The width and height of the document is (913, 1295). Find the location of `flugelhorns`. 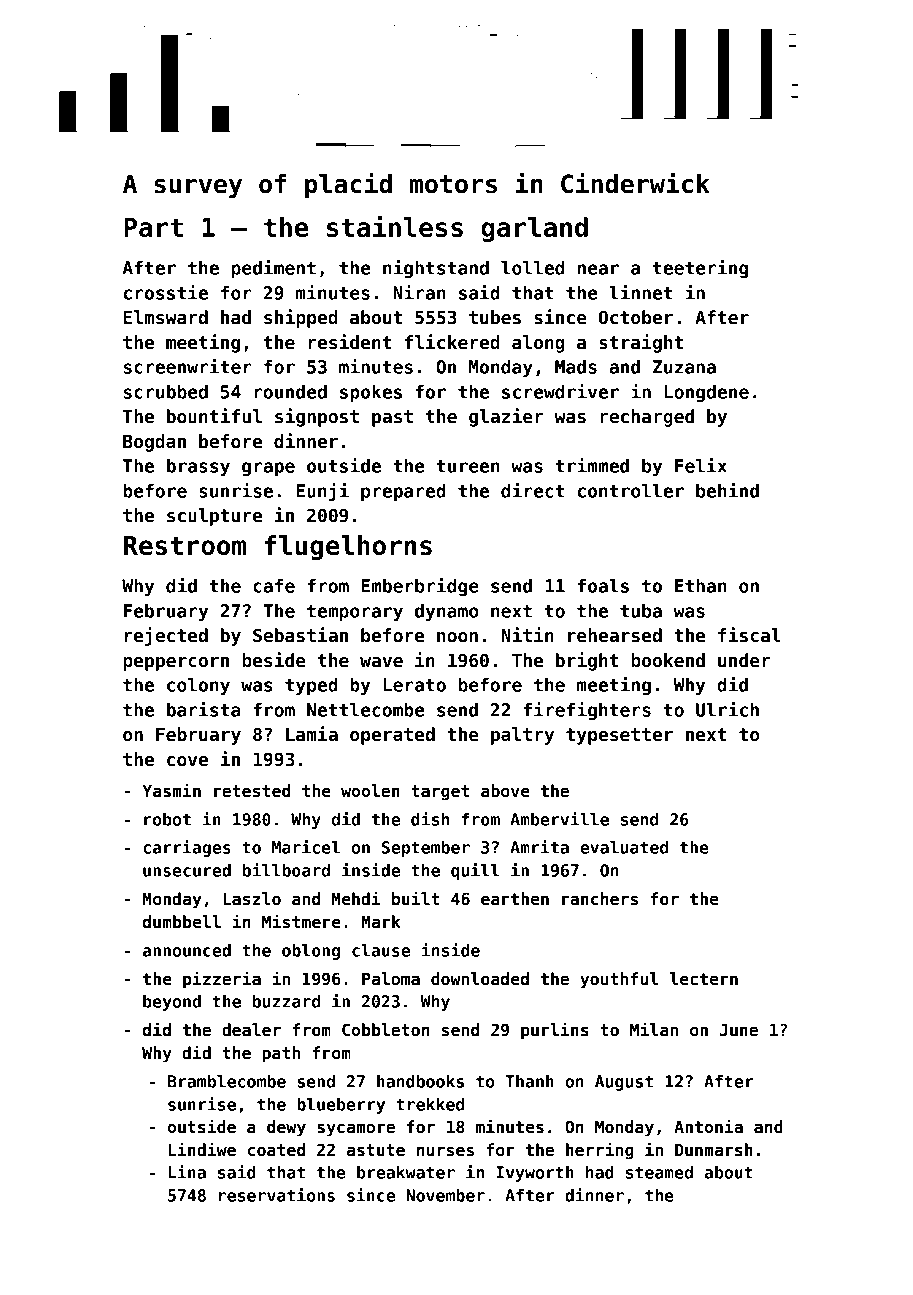

flugelhorns is located at coordinates (348, 547).
